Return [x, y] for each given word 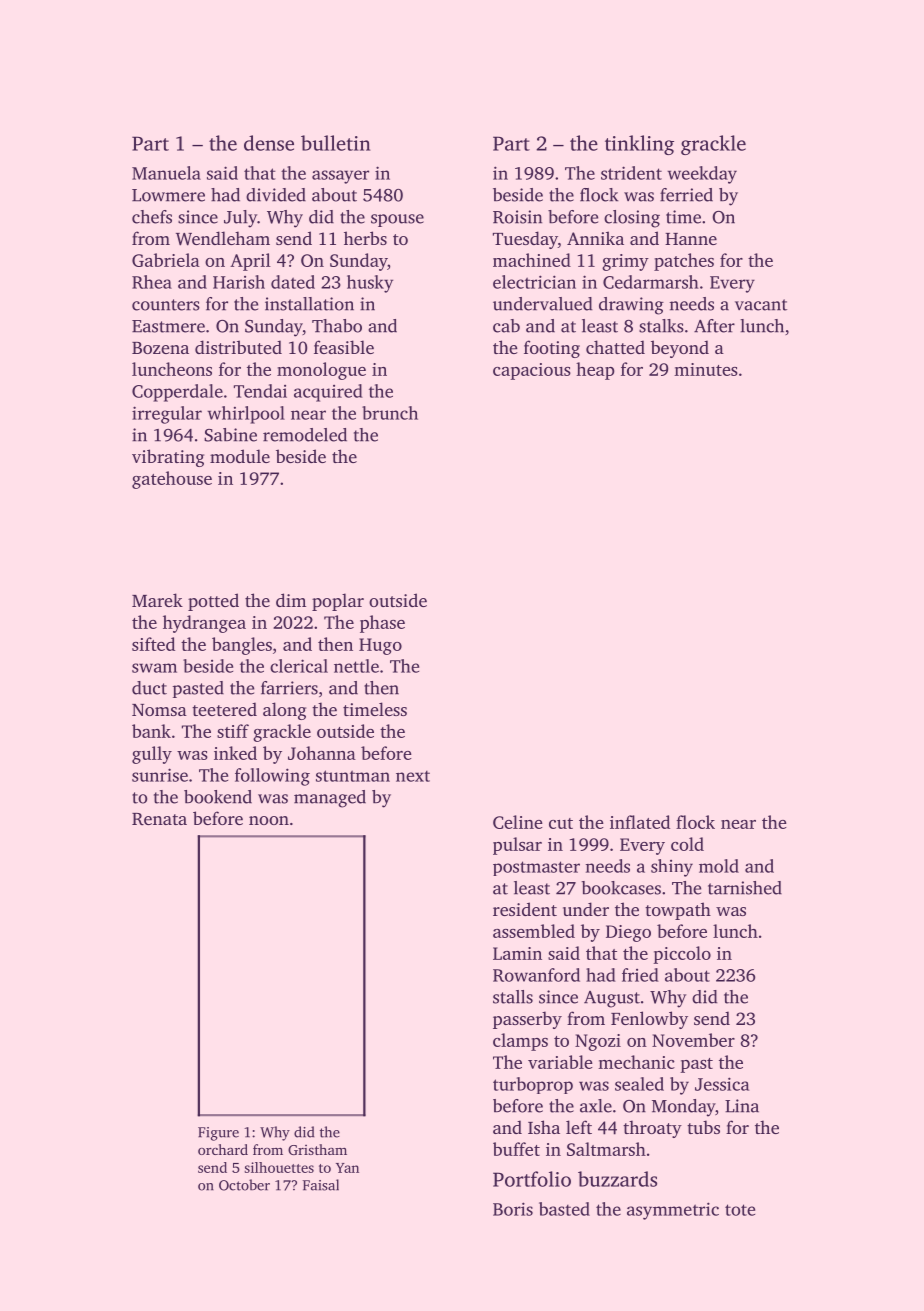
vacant [761, 305]
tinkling [639, 145]
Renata [159, 819]
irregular [167, 415]
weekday [702, 175]
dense [269, 143]
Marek [157, 600]
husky [370, 284]
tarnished [745, 888]
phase [382, 624]
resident [525, 909]
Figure [218, 1134]
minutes [706, 369]
